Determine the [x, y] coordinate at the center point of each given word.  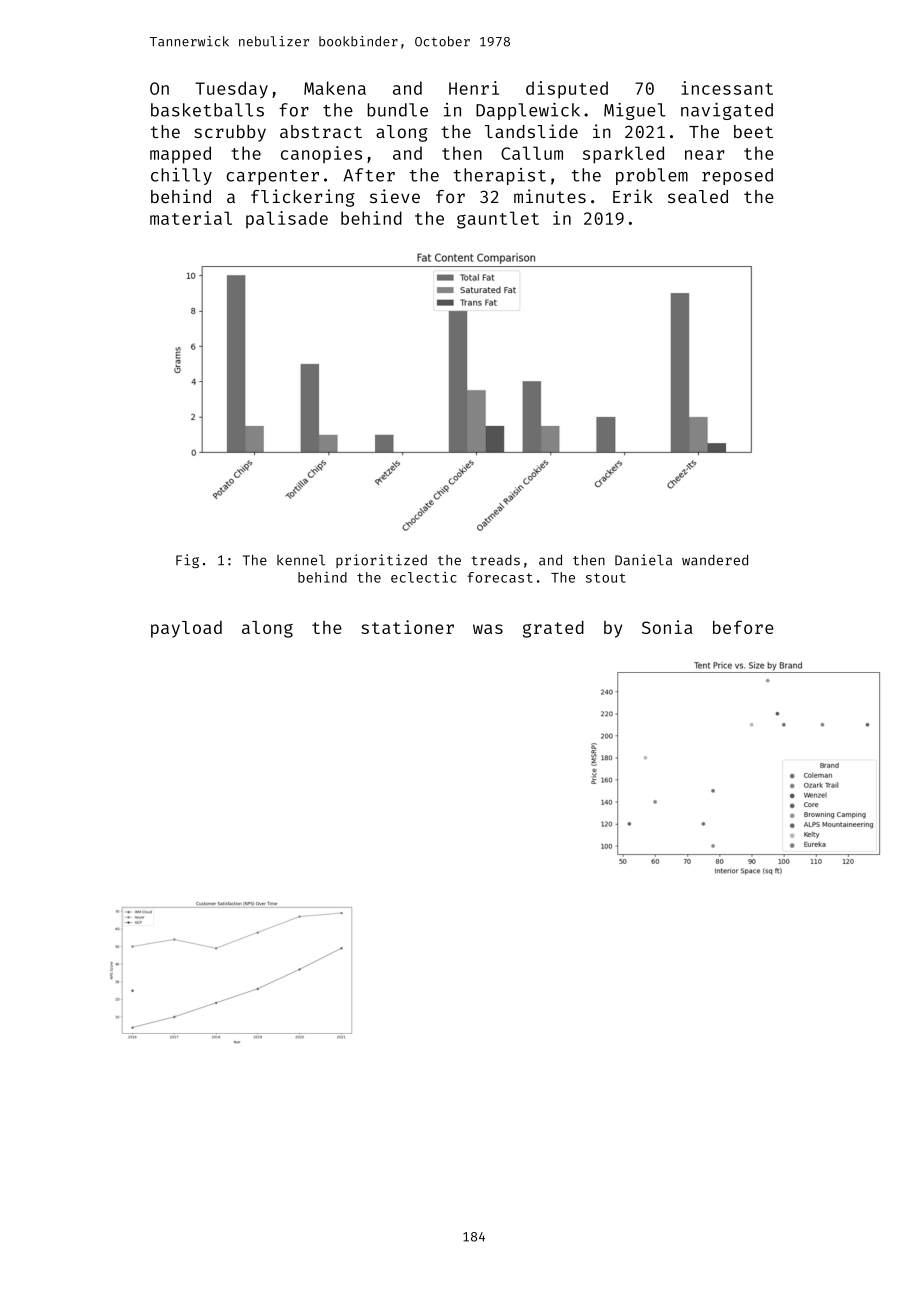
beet [753, 131]
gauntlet [498, 220]
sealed [698, 196]
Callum [532, 153]
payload [186, 629]
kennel [301, 560]
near [704, 155]
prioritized [381, 561]
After [369, 175]
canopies [321, 155]
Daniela [643, 560]
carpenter [272, 177]
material [191, 218]
